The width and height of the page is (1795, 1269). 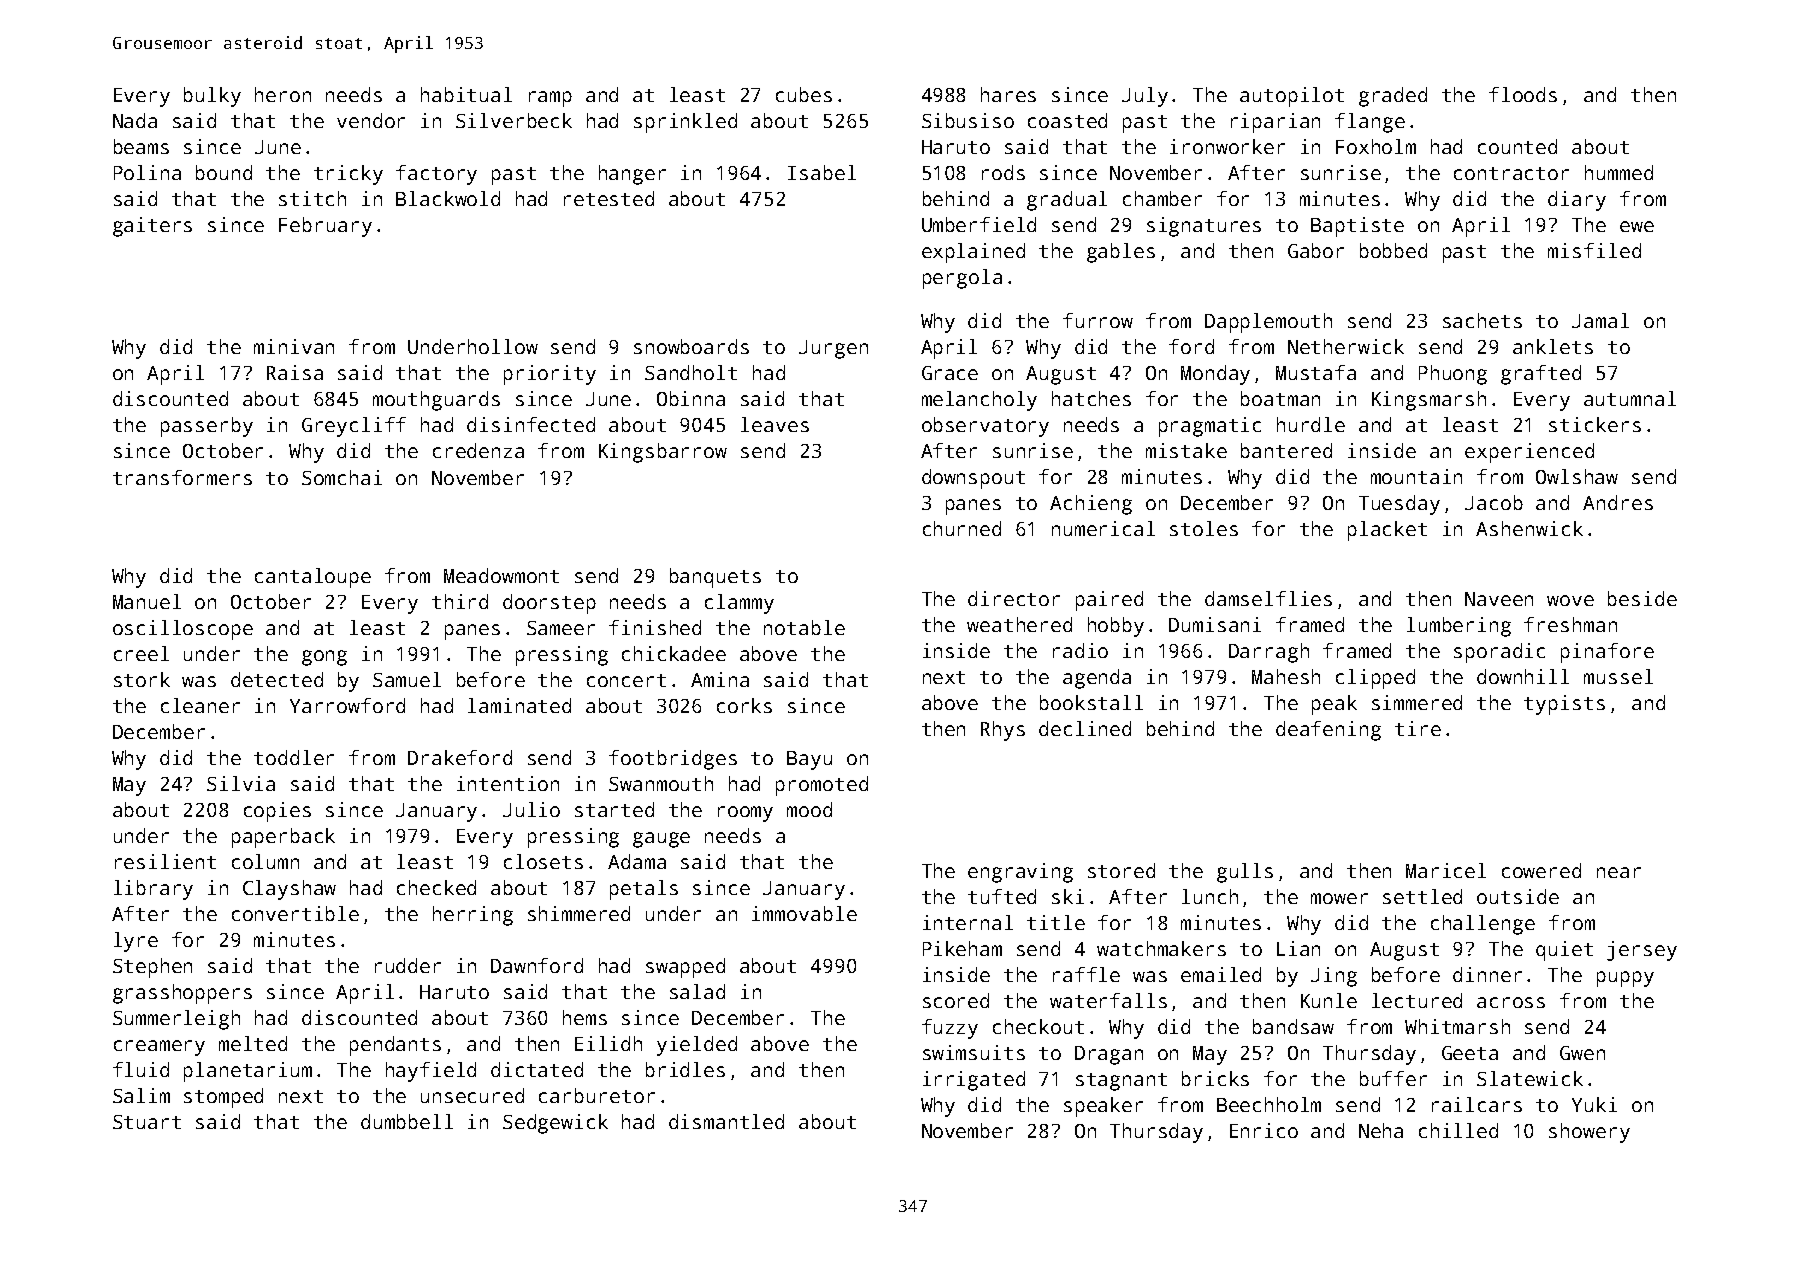 I want to click on hems, so click(x=585, y=1017).
